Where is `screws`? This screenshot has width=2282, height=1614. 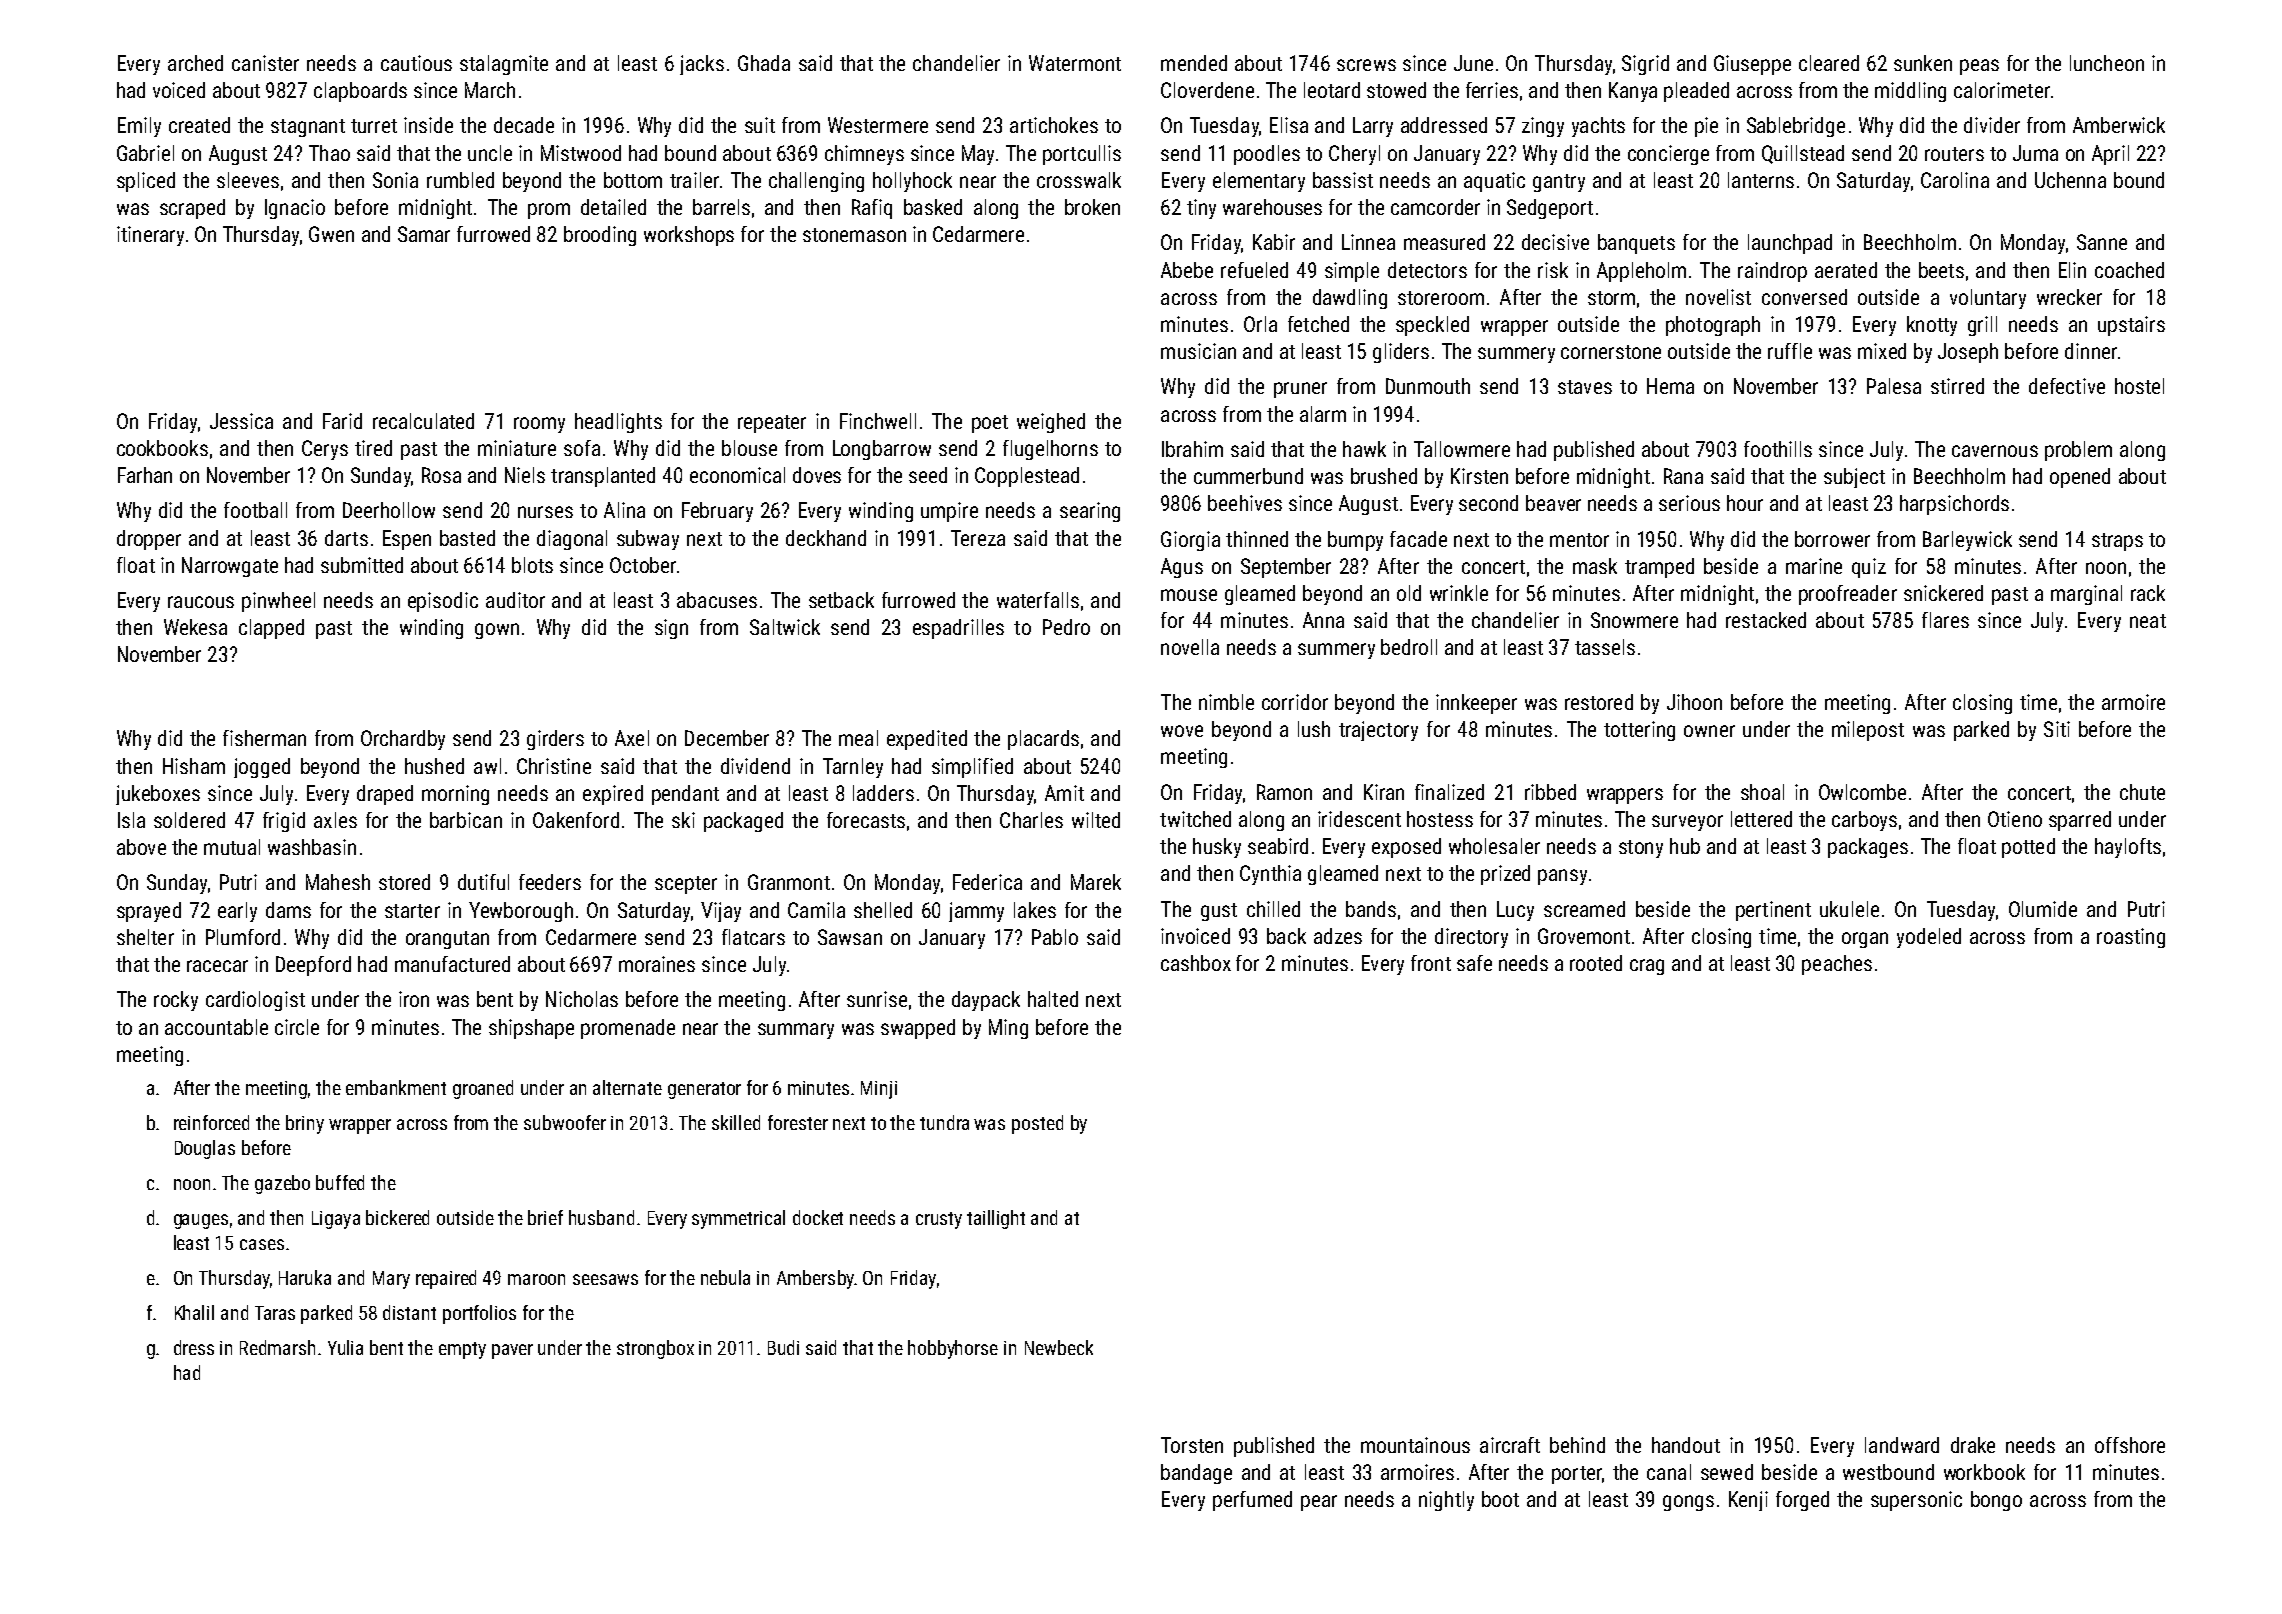 screws is located at coordinates (1366, 65).
